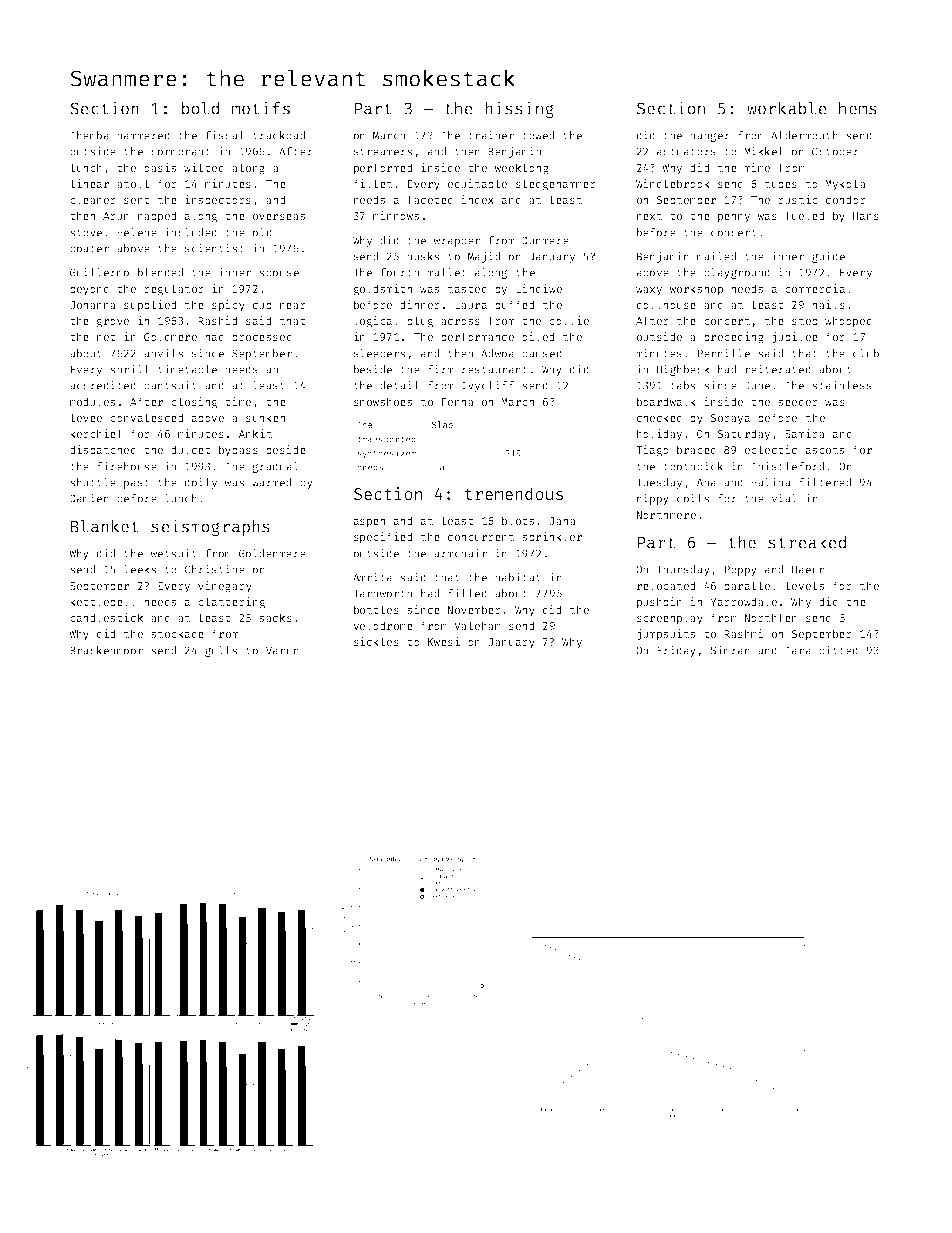 The height and width of the screenshot is (1233, 952). I want to click on tabs, so click(682, 385).
